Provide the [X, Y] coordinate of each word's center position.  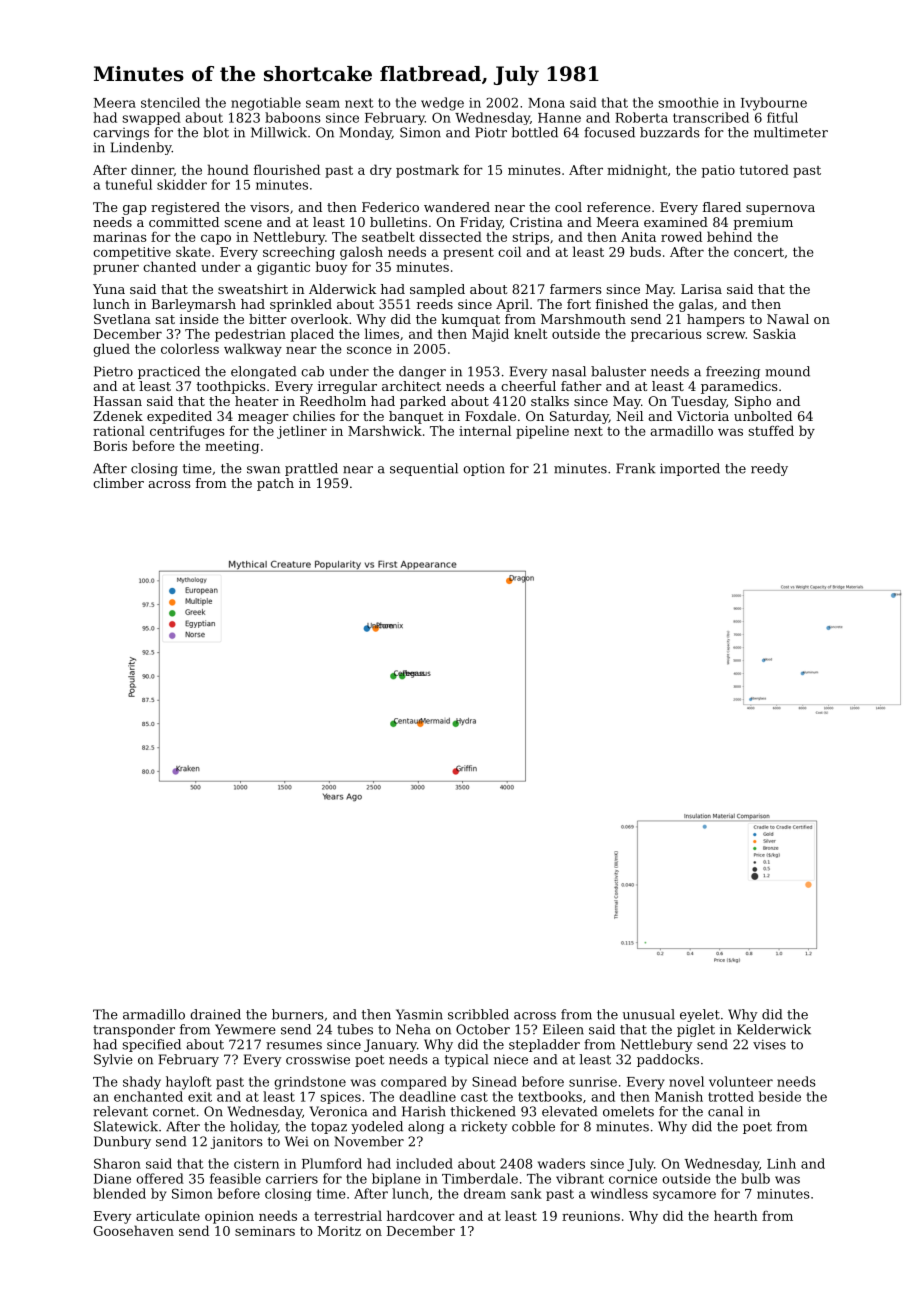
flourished [287, 169]
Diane [112, 1179]
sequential [424, 469]
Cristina [536, 222]
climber [118, 483]
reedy [769, 469]
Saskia [774, 333]
